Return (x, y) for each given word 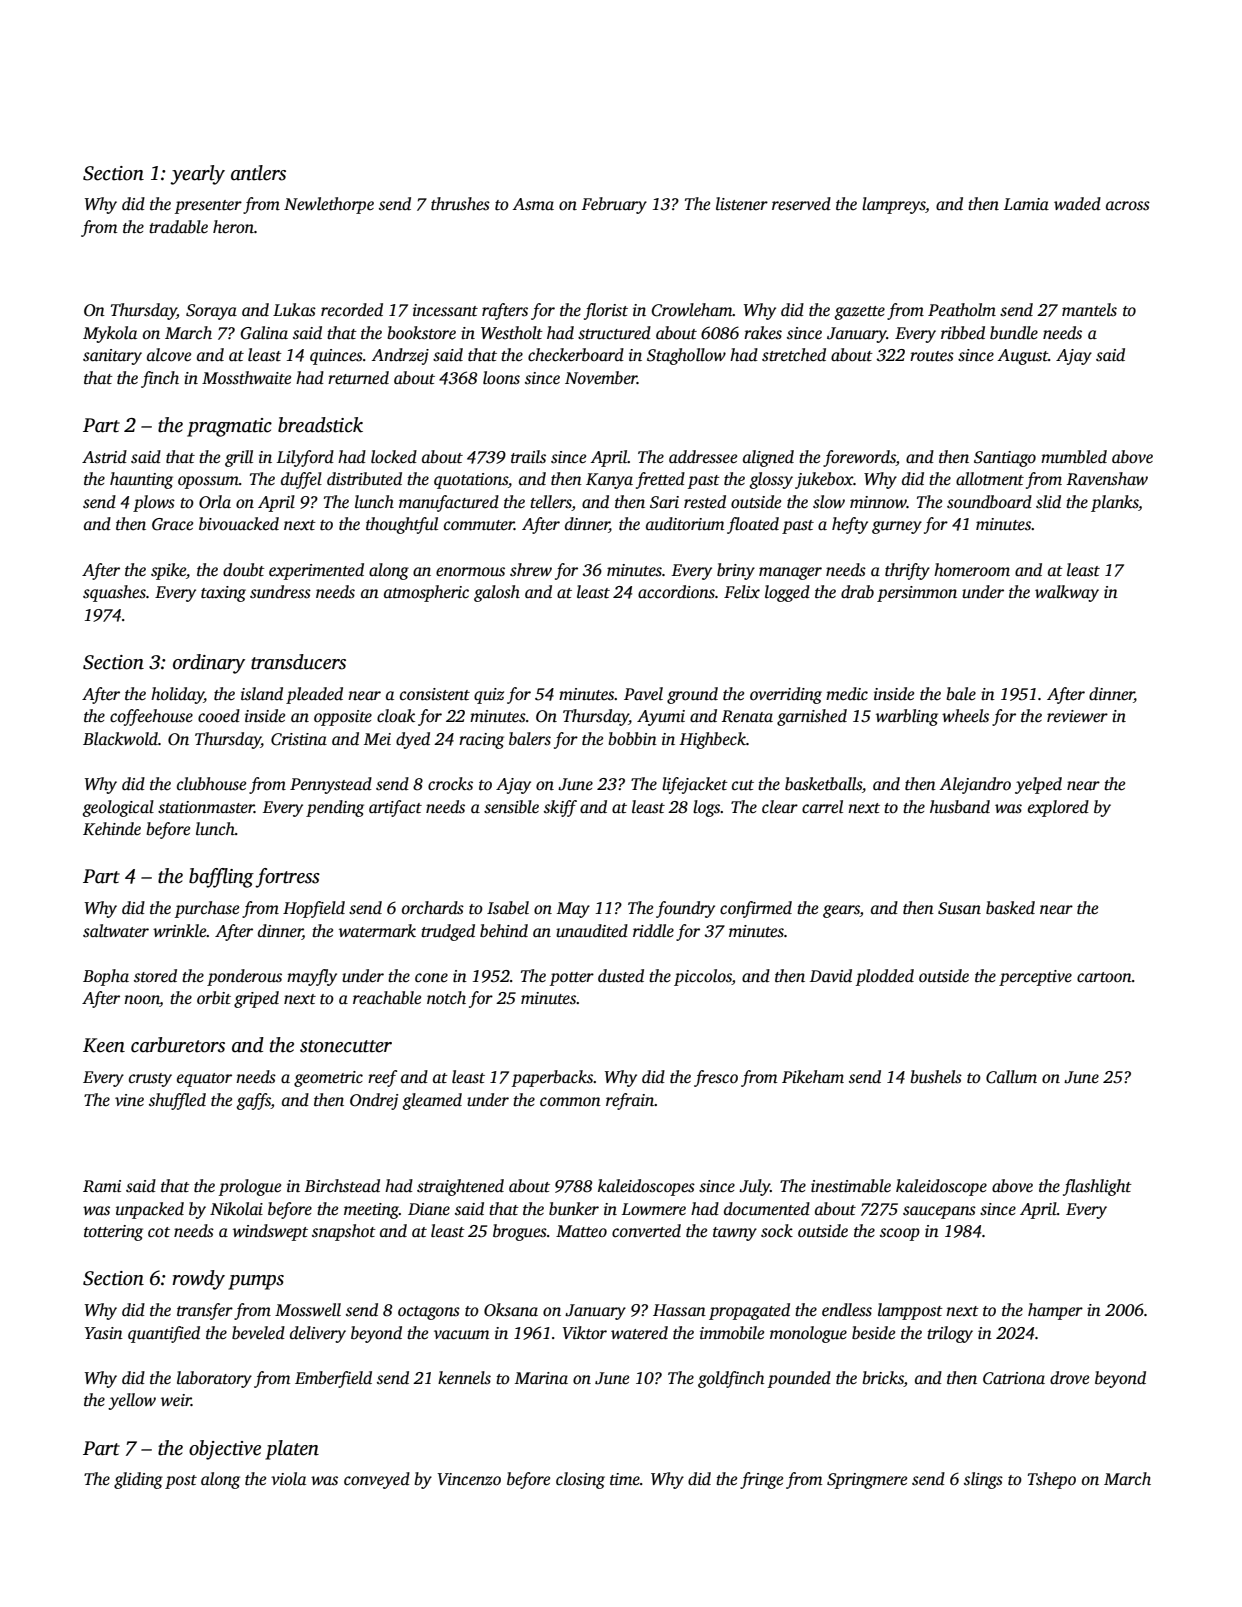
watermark (377, 931)
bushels (936, 1077)
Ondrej (374, 1101)
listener (742, 204)
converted (646, 1231)
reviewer (1077, 716)
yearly (197, 175)
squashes (114, 593)
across (1128, 206)
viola (288, 1479)
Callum (1011, 1077)
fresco (716, 1078)
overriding (786, 695)
